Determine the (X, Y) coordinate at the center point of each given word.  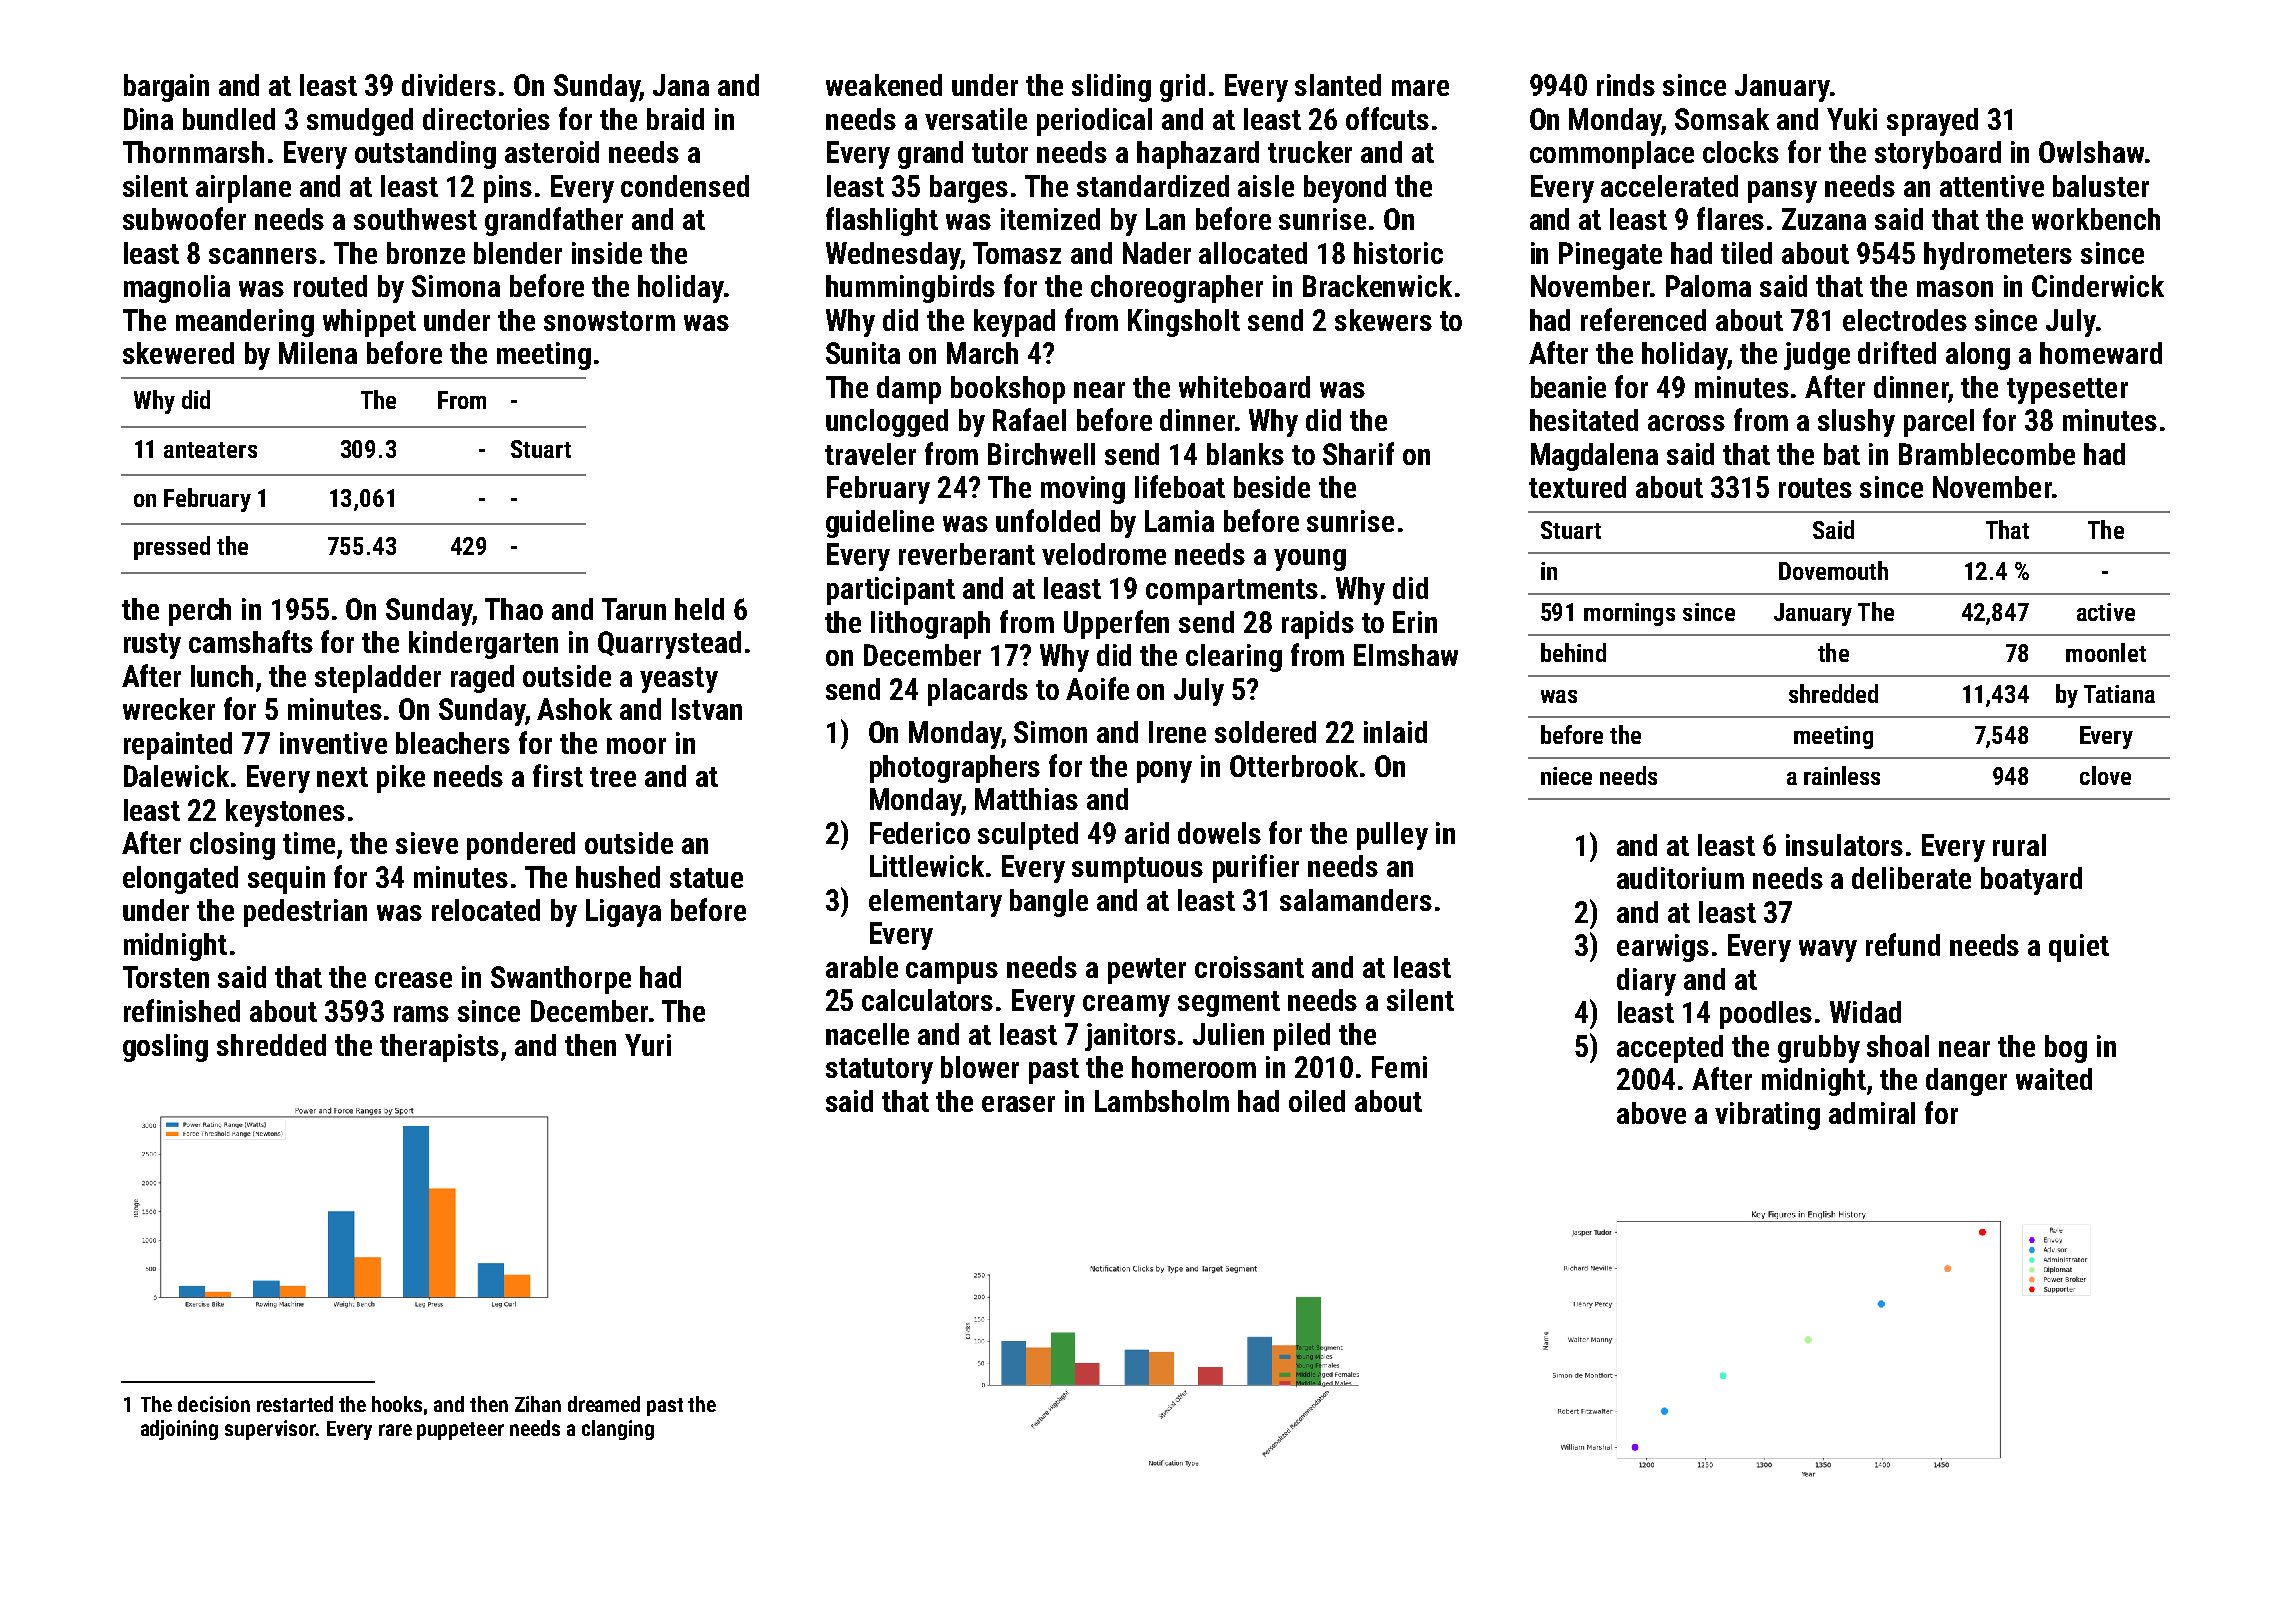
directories (486, 119)
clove (2105, 775)
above (1651, 1113)
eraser (1018, 1104)
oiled (1317, 1101)
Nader (1157, 253)
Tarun (634, 609)
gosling (165, 1048)
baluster (2101, 186)
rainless (1842, 775)
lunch (222, 676)
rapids (1318, 625)
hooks (397, 1404)
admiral (1872, 1113)
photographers (955, 769)
